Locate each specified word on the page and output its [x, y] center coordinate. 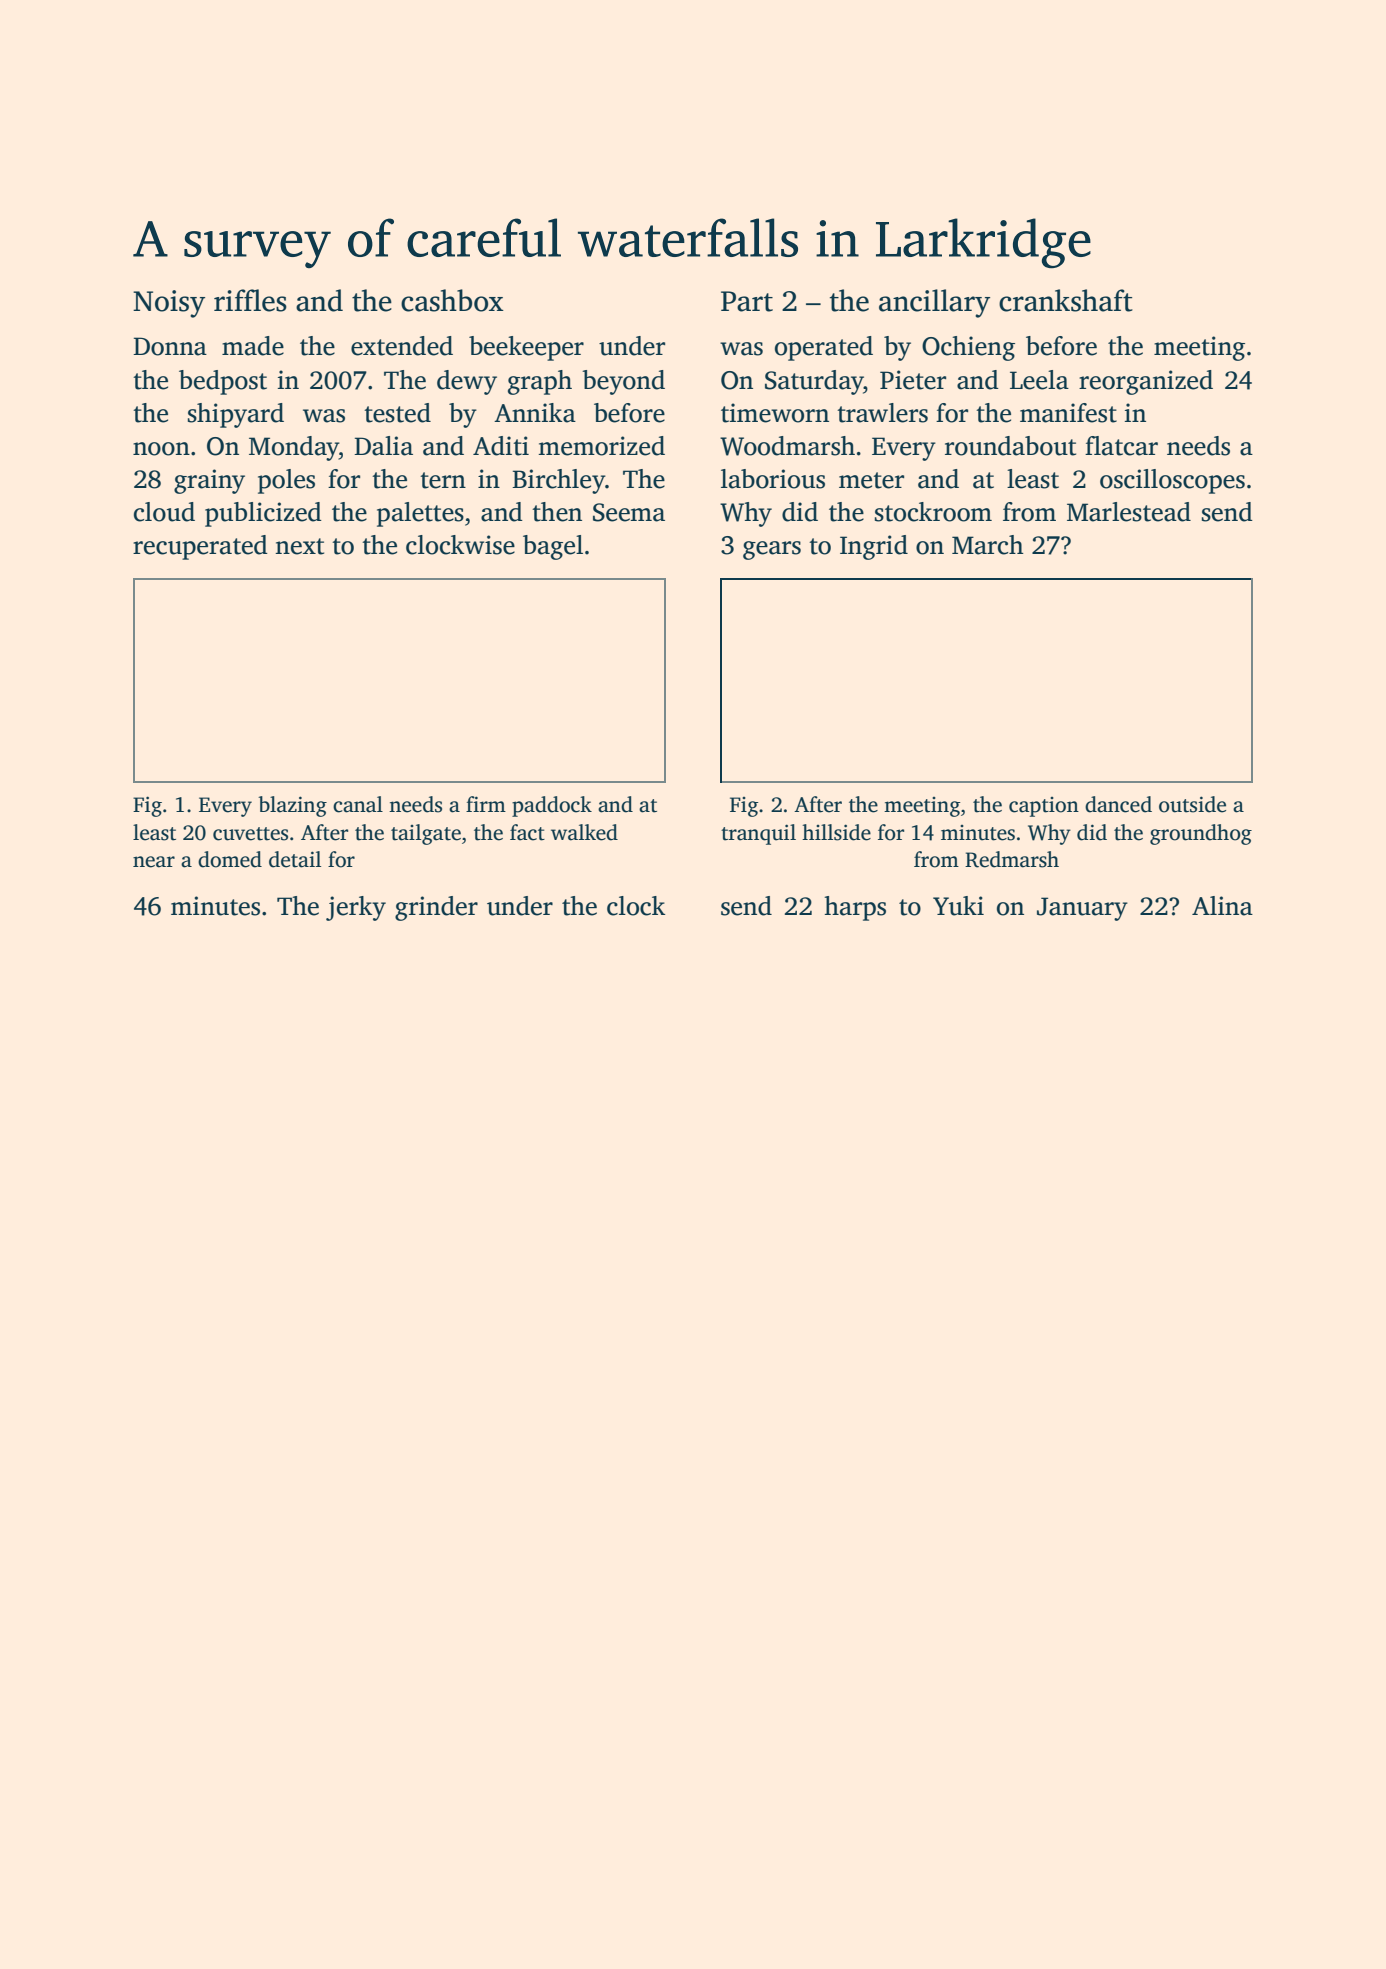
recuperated [200, 547]
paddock [552, 806]
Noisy [169, 304]
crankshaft [1066, 300]
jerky [356, 908]
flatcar [1121, 446]
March [988, 545]
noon [161, 449]
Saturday [814, 382]
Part [747, 301]
